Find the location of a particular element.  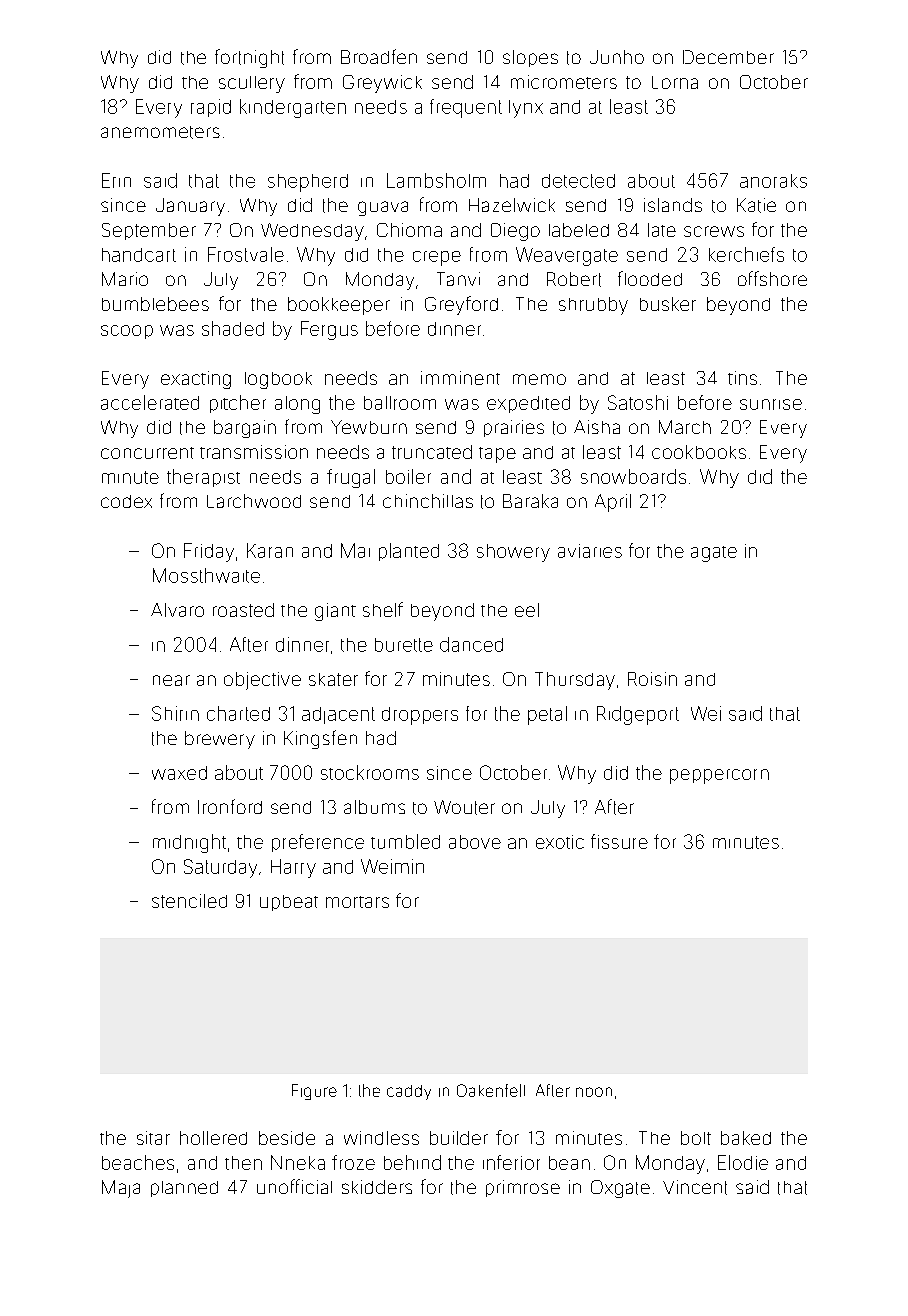

shelf is located at coordinates (383, 609).
